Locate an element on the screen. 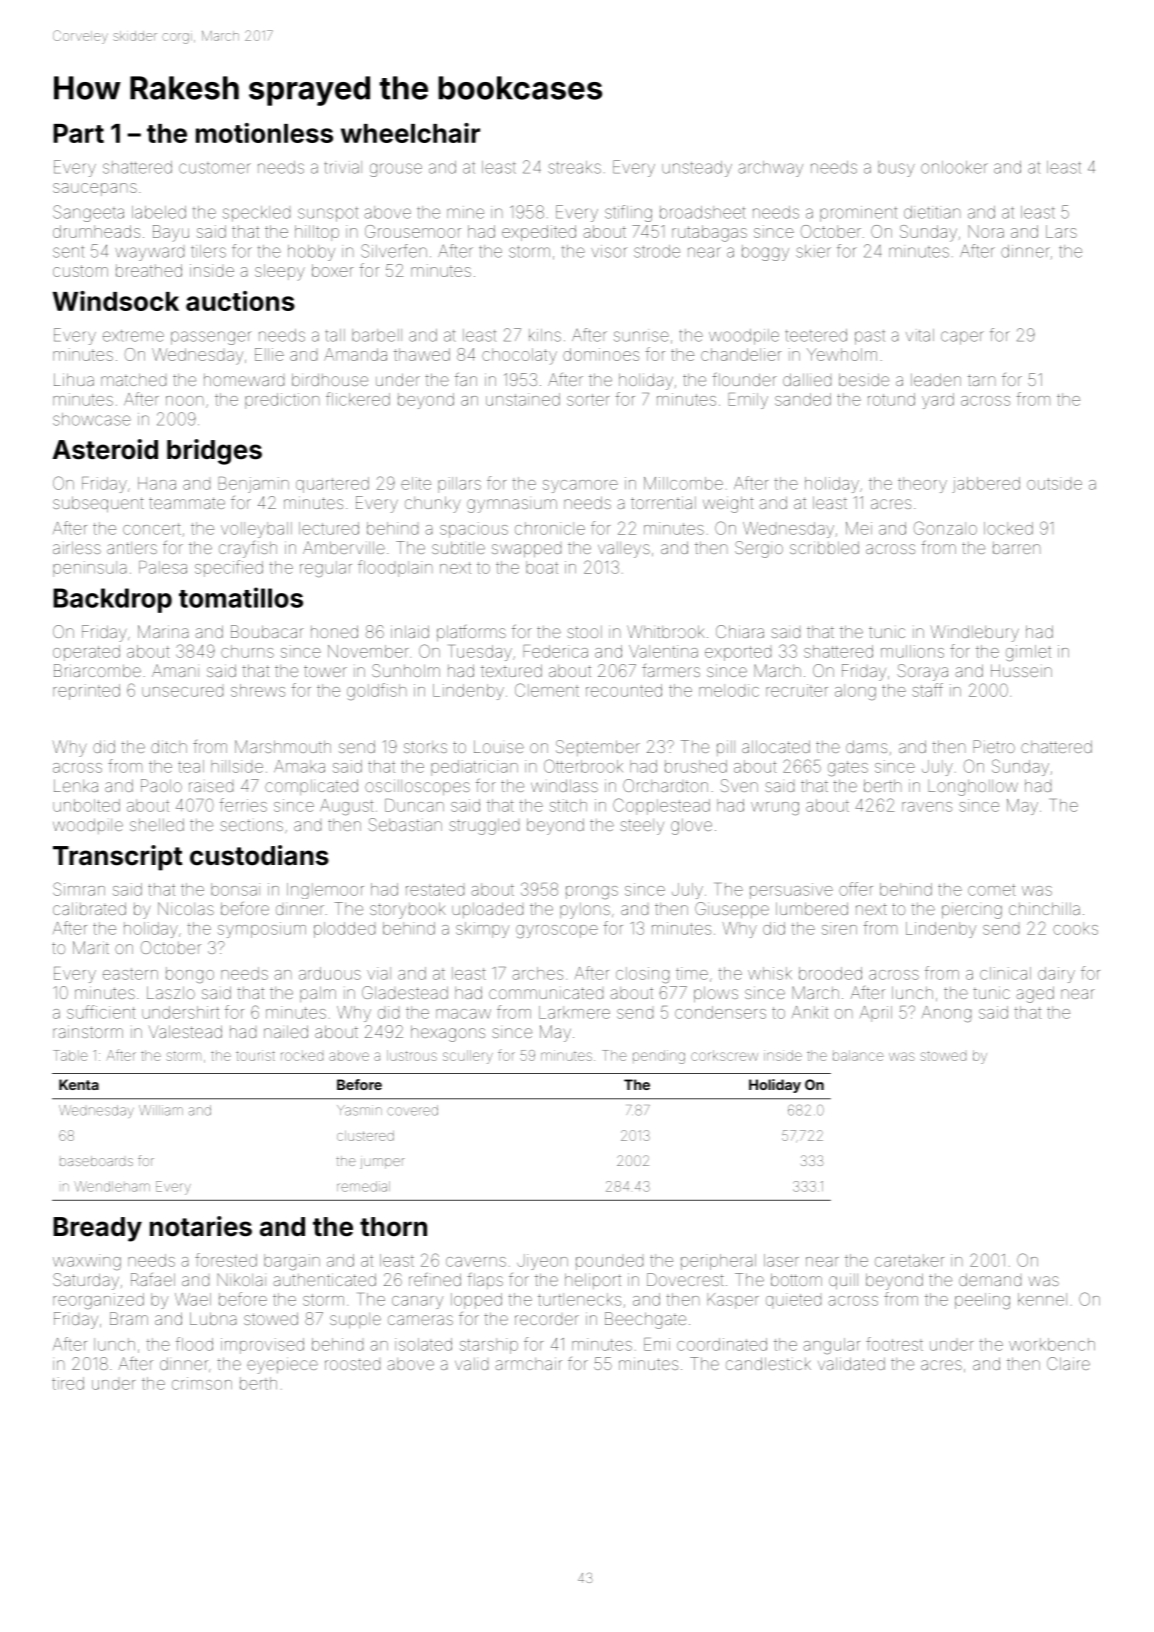 The height and width of the screenshot is (1632, 1154). Ellie is located at coordinates (269, 354).
